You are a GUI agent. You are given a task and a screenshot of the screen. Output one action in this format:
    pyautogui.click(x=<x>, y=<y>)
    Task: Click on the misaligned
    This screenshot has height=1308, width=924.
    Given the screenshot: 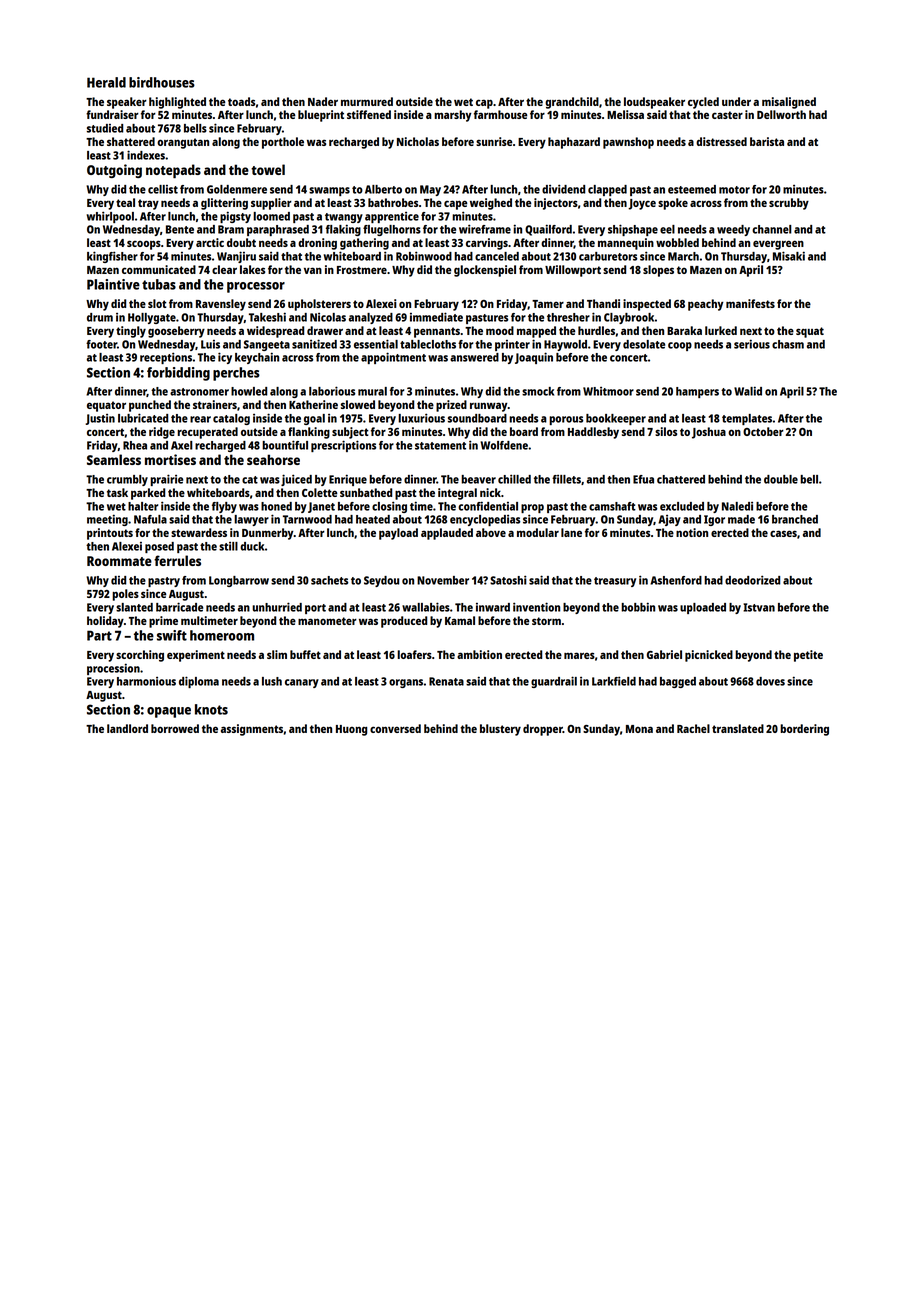 What is the action you would take?
    pyautogui.click(x=789, y=103)
